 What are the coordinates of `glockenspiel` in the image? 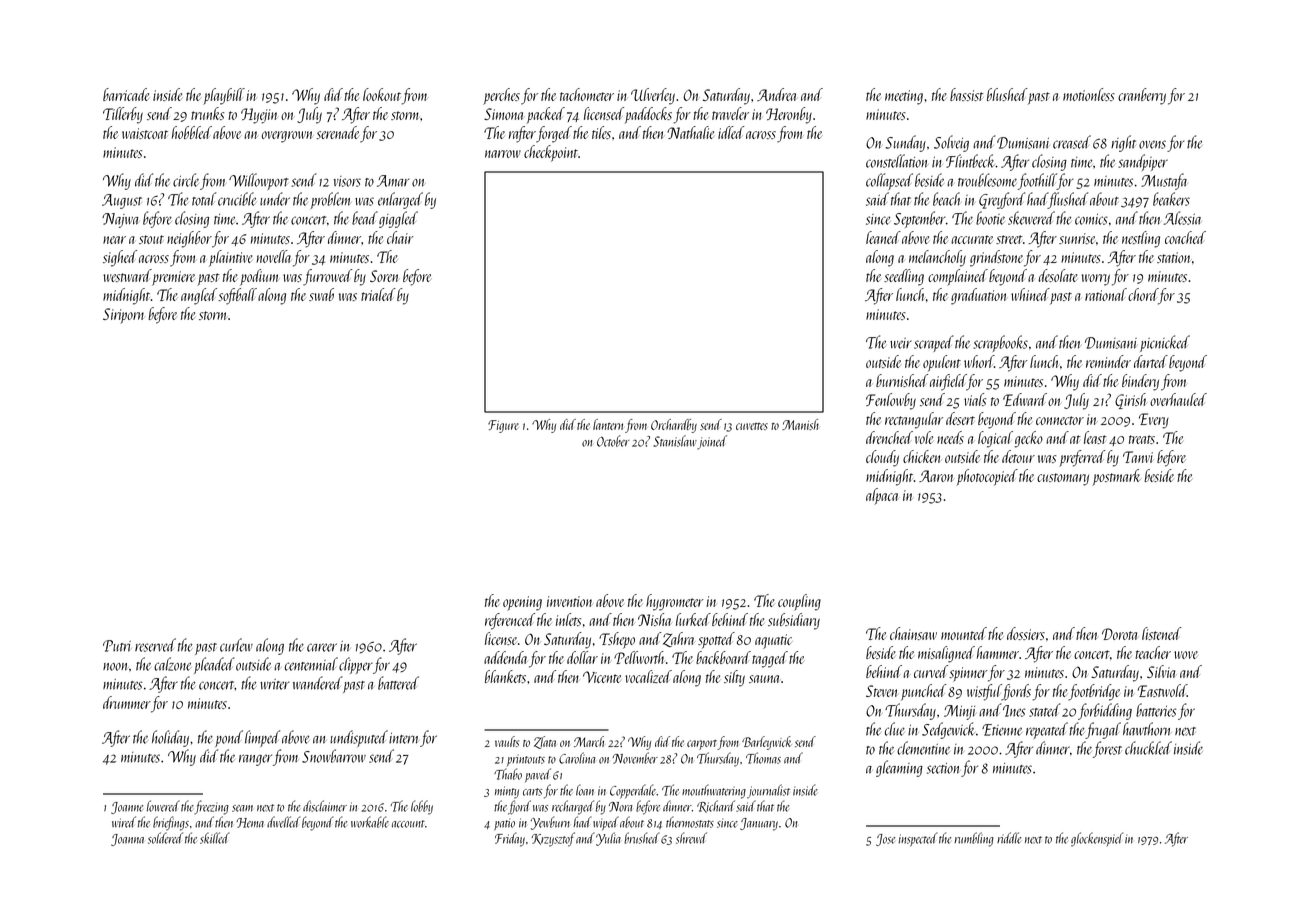 It's located at (1097, 839).
